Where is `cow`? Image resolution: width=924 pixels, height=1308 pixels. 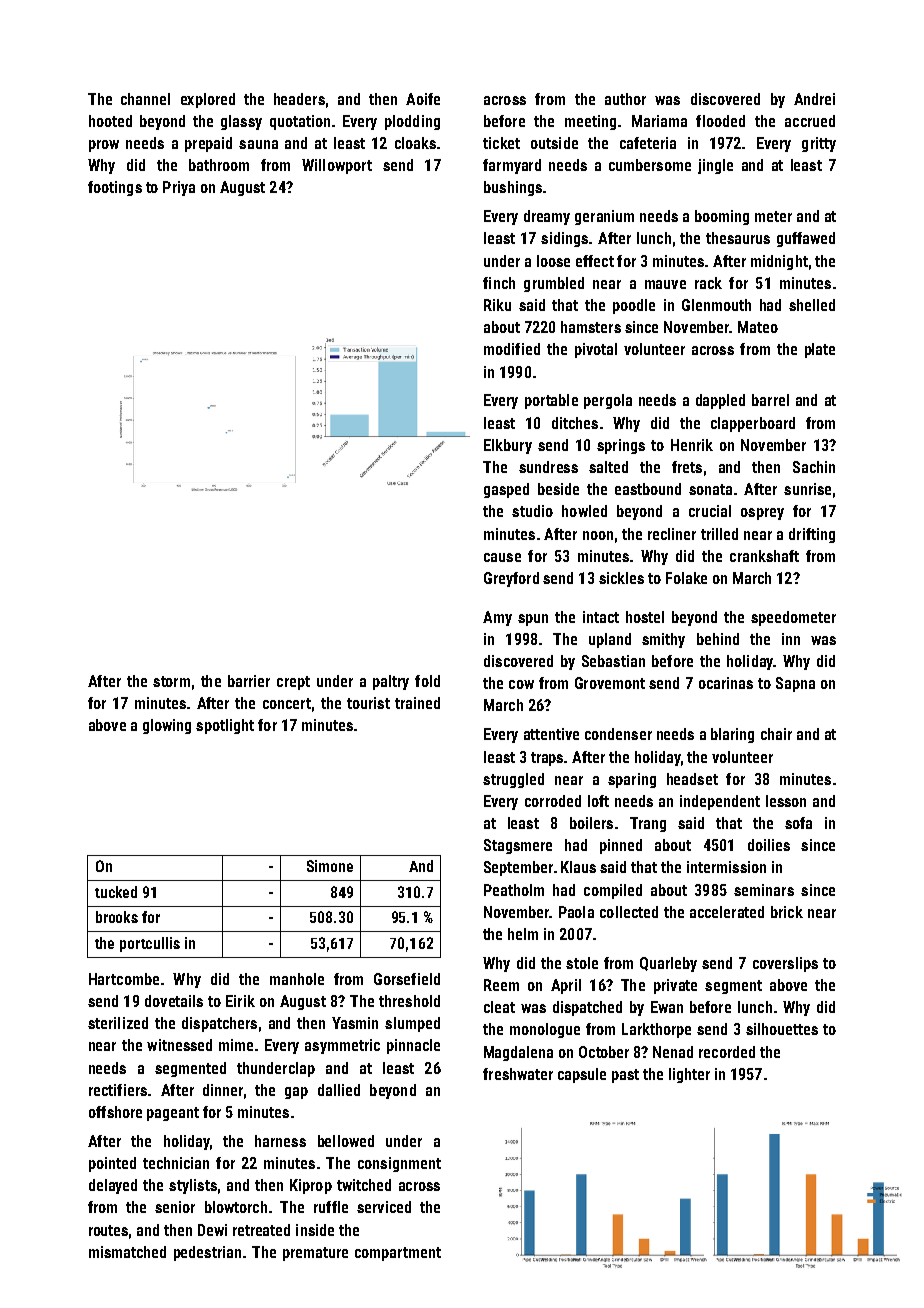
cow is located at coordinates (521, 684).
